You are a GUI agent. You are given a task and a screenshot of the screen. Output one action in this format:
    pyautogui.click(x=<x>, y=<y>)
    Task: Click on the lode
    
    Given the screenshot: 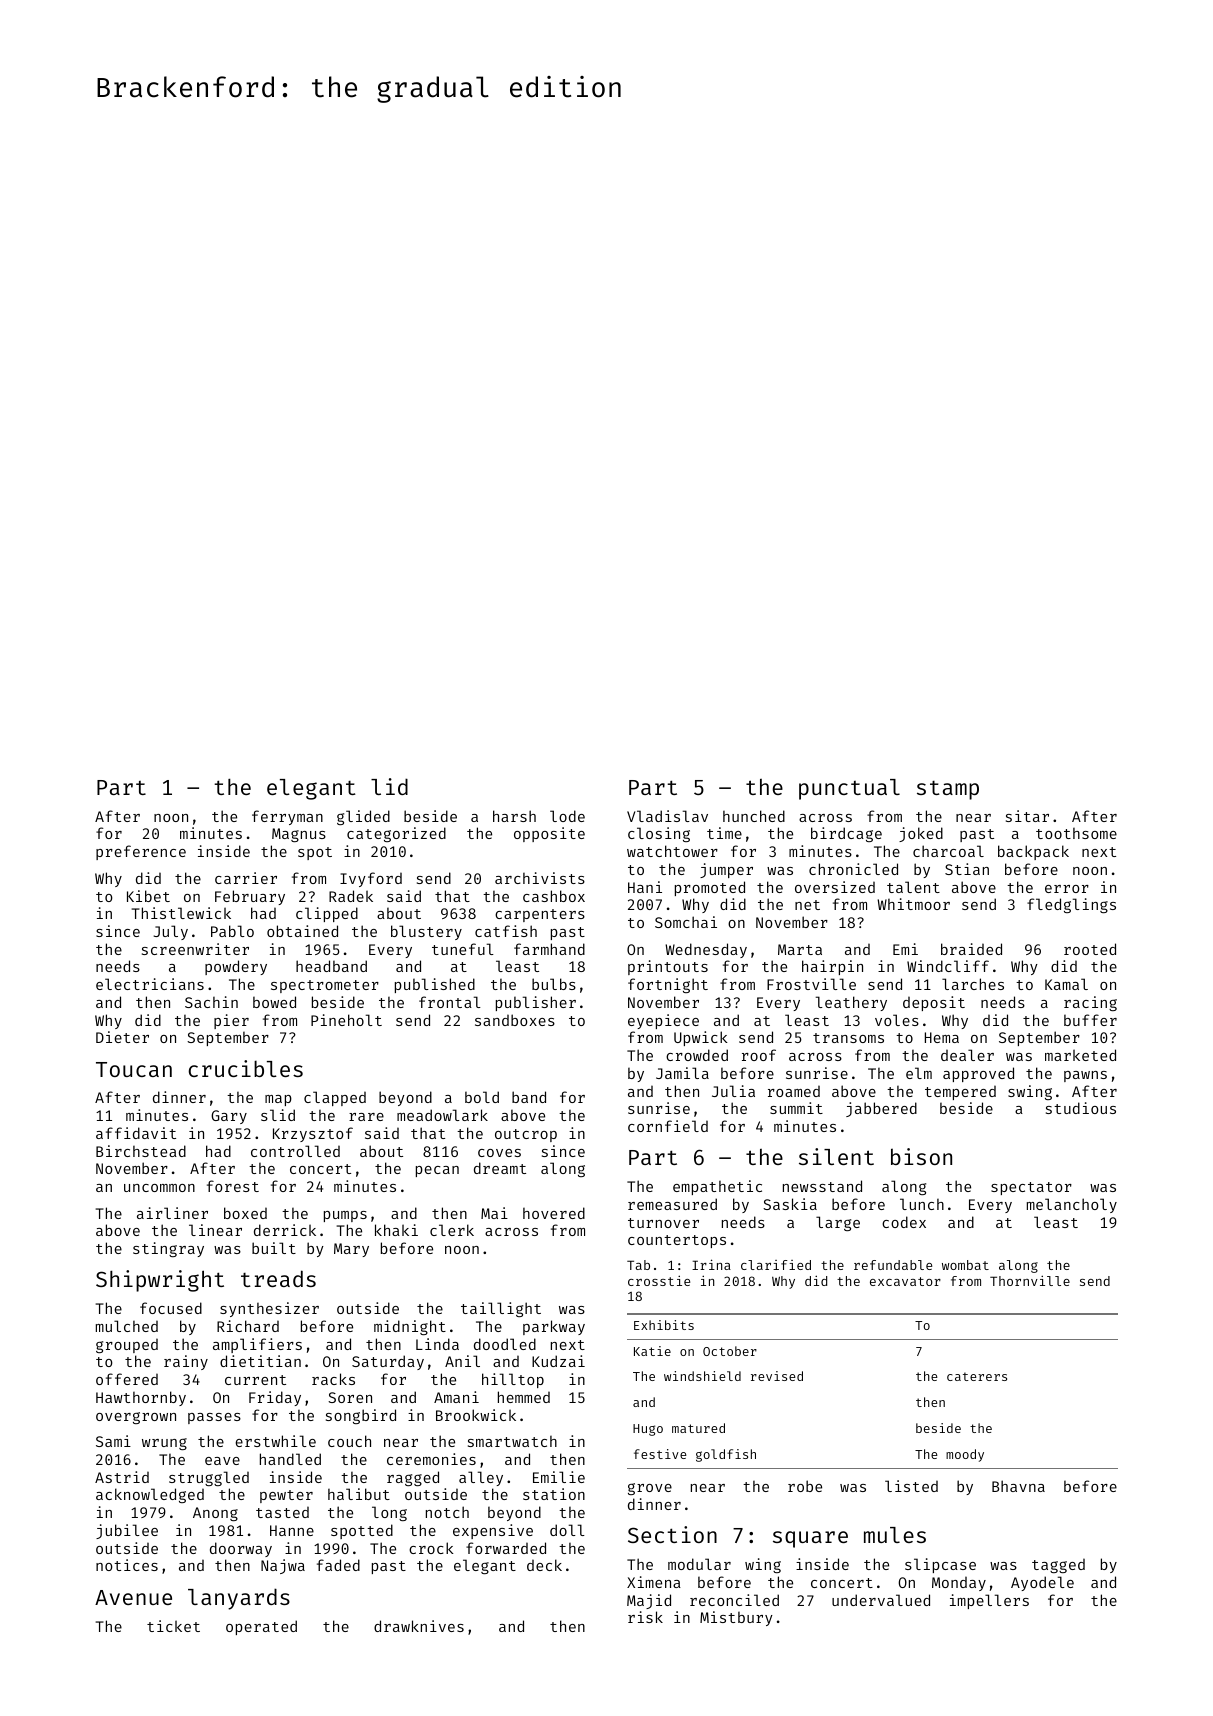 What is the action you would take?
    pyautogui.click(x=567, y=816)
